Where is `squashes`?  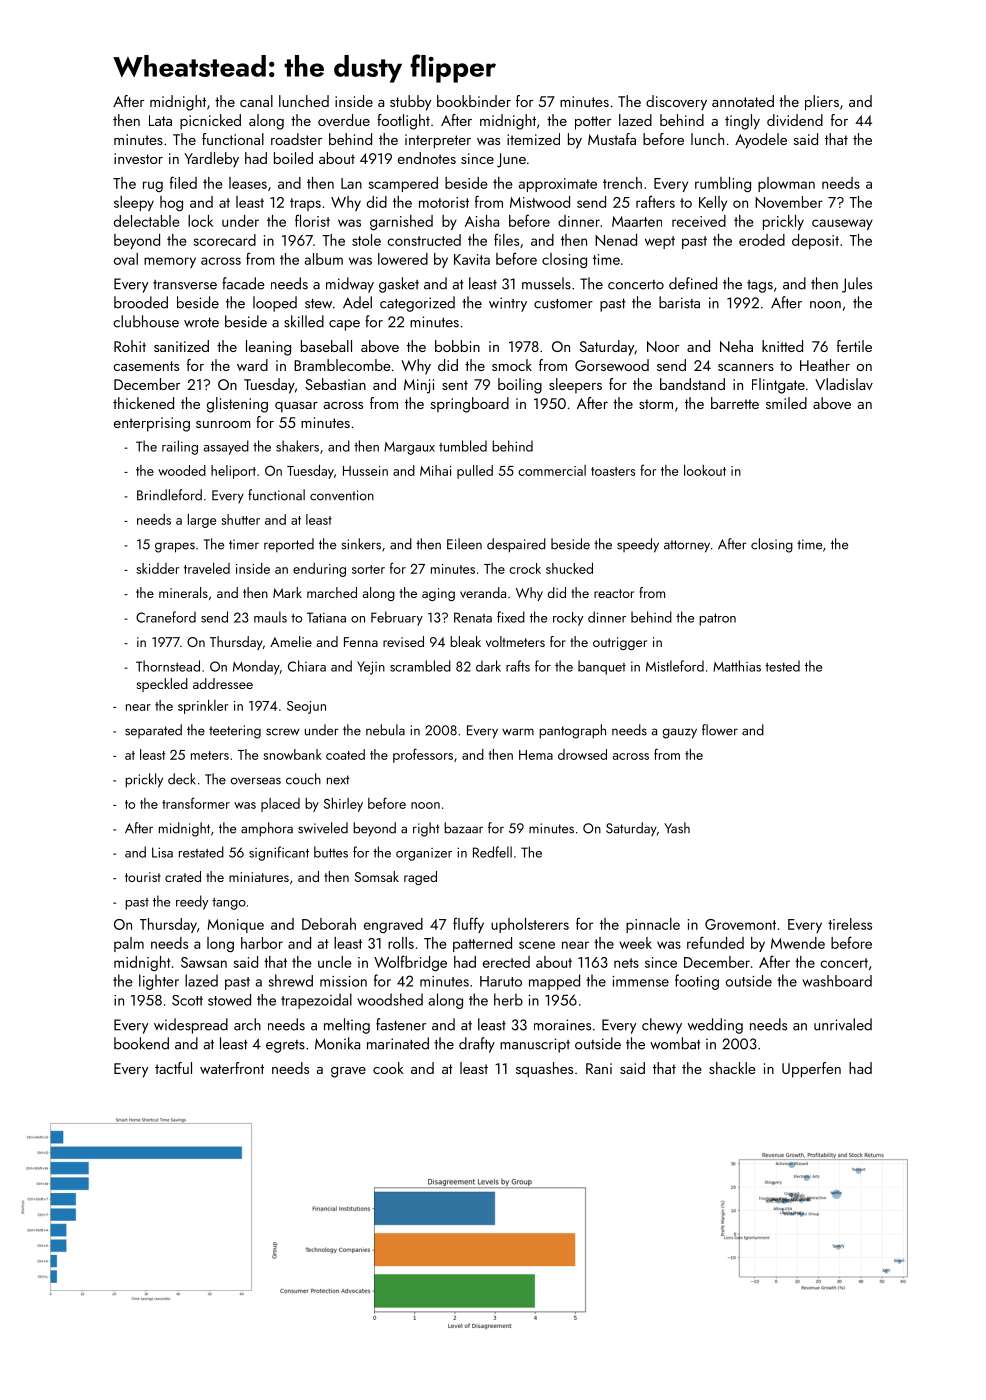 squashes is located at coordinates (544, 1070).
